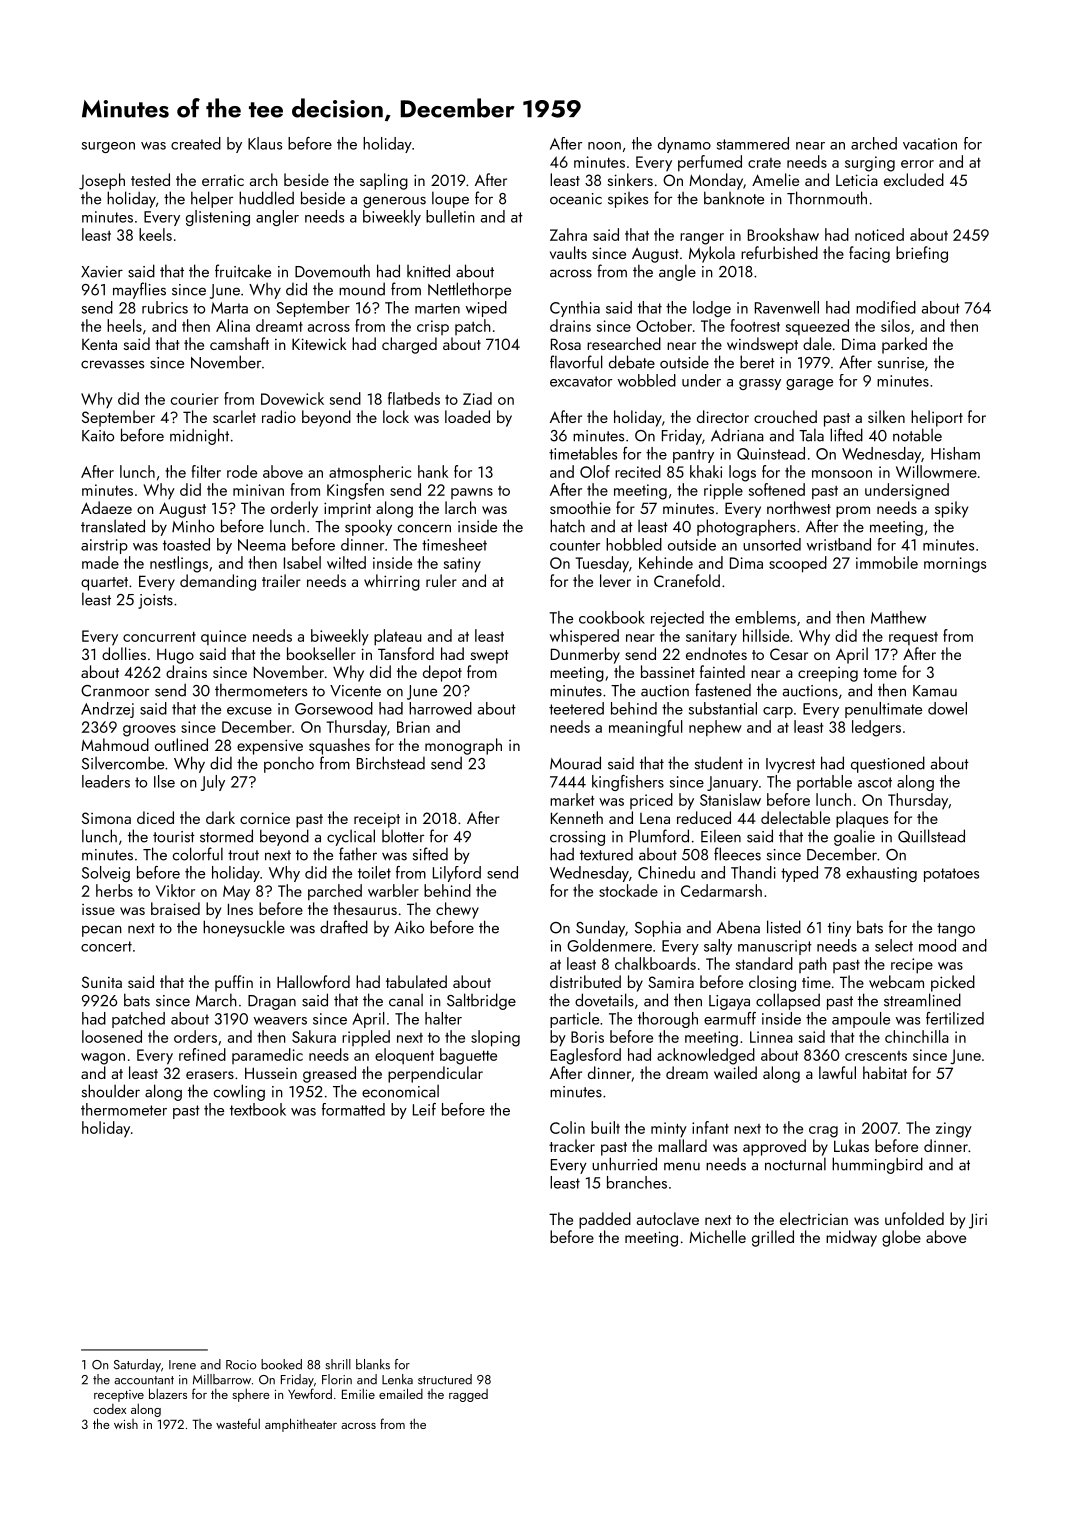  I want to click on Michelle, so click(717, 1236).
